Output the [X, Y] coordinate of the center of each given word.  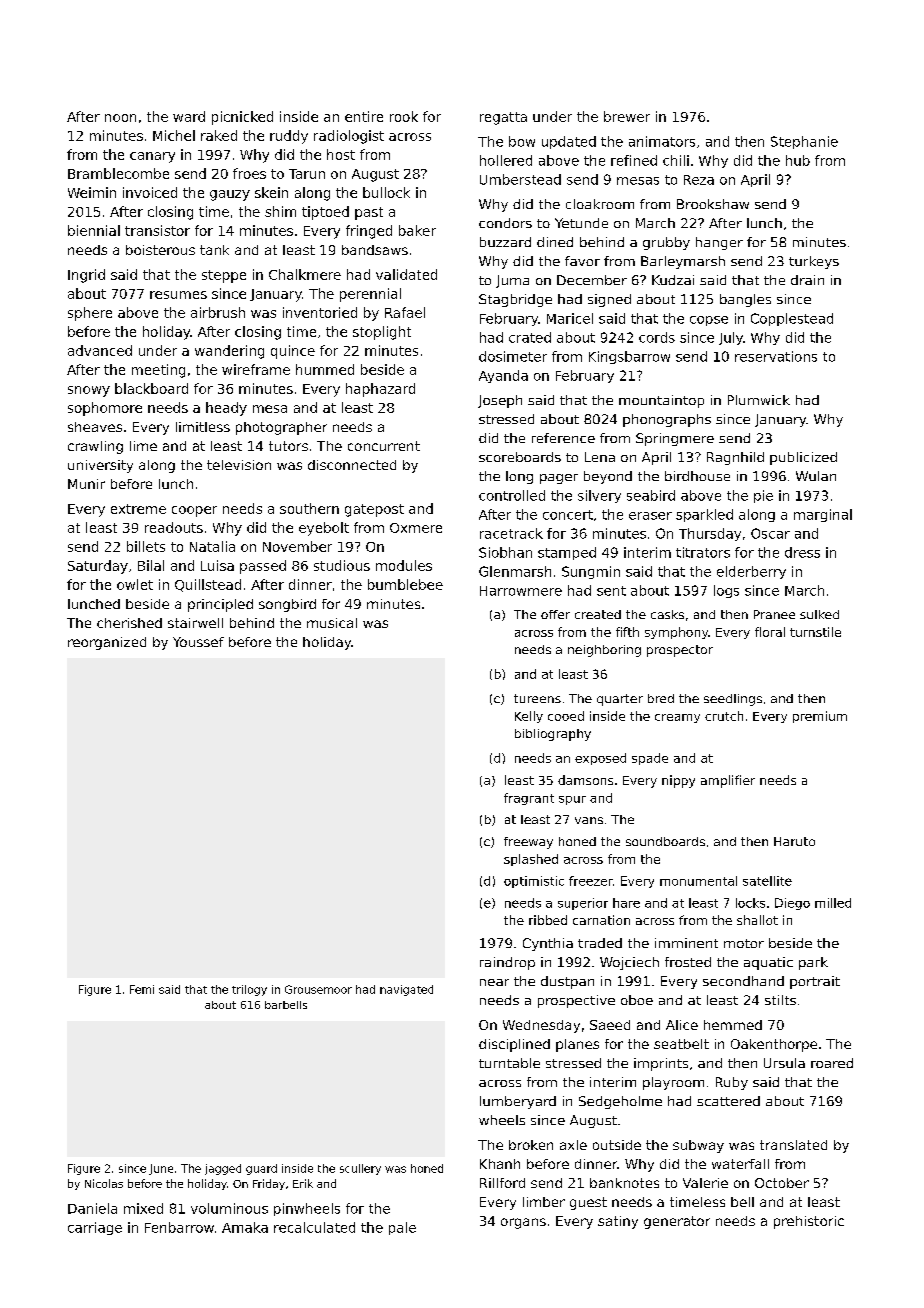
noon [120, 118]
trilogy [249, 990]
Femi [142, 989]
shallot [757, 920]
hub [798, 160]
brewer [627, 116]
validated [406, 274]
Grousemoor [318, 989]
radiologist [349, 137]
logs [726, 591]
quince [293, 352]
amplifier [728, 781]
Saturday [98, 567]
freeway [528, 843]
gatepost [374, 510]
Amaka [245, 1227]
